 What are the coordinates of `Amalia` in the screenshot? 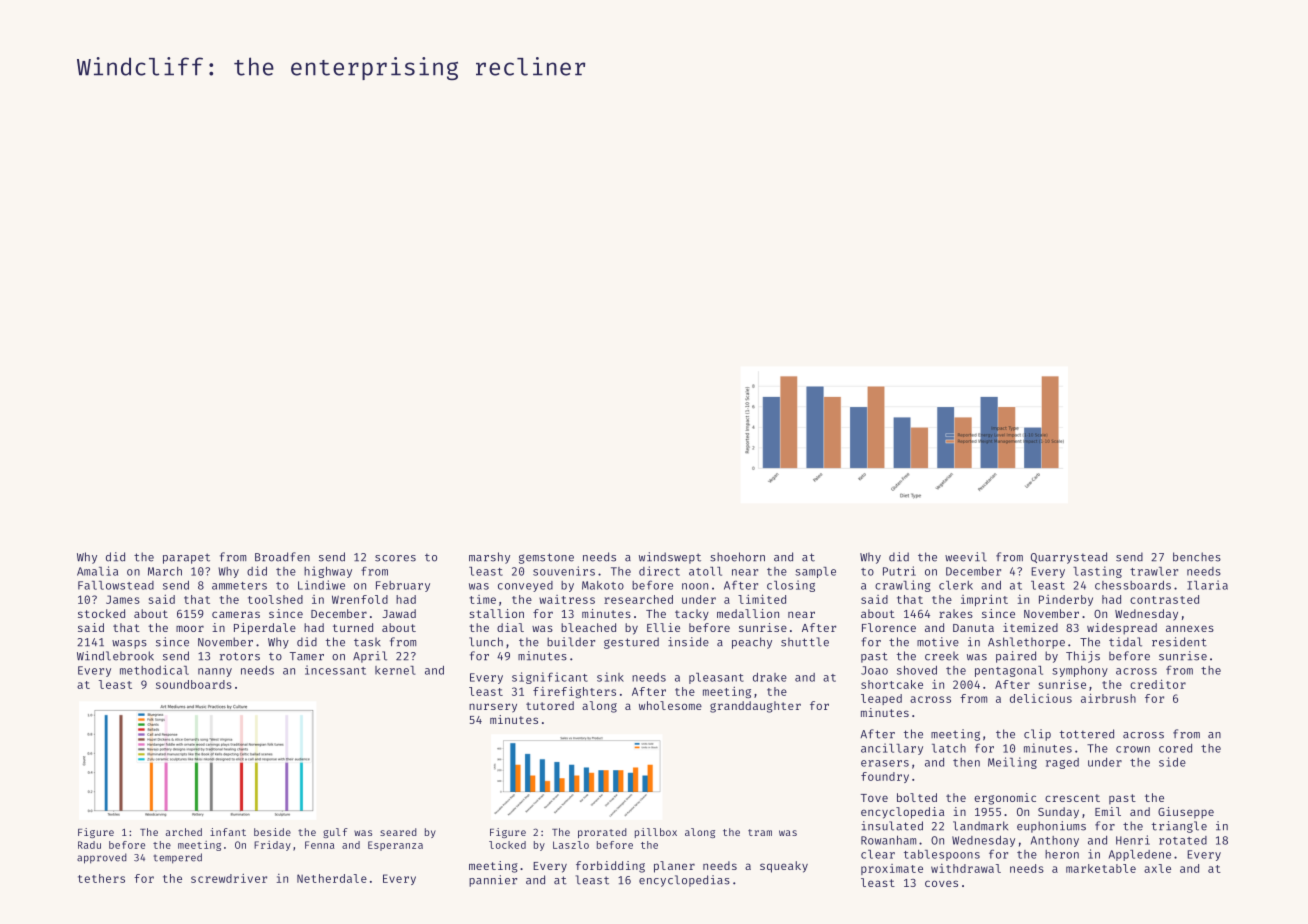 It's located at (97, 571).
